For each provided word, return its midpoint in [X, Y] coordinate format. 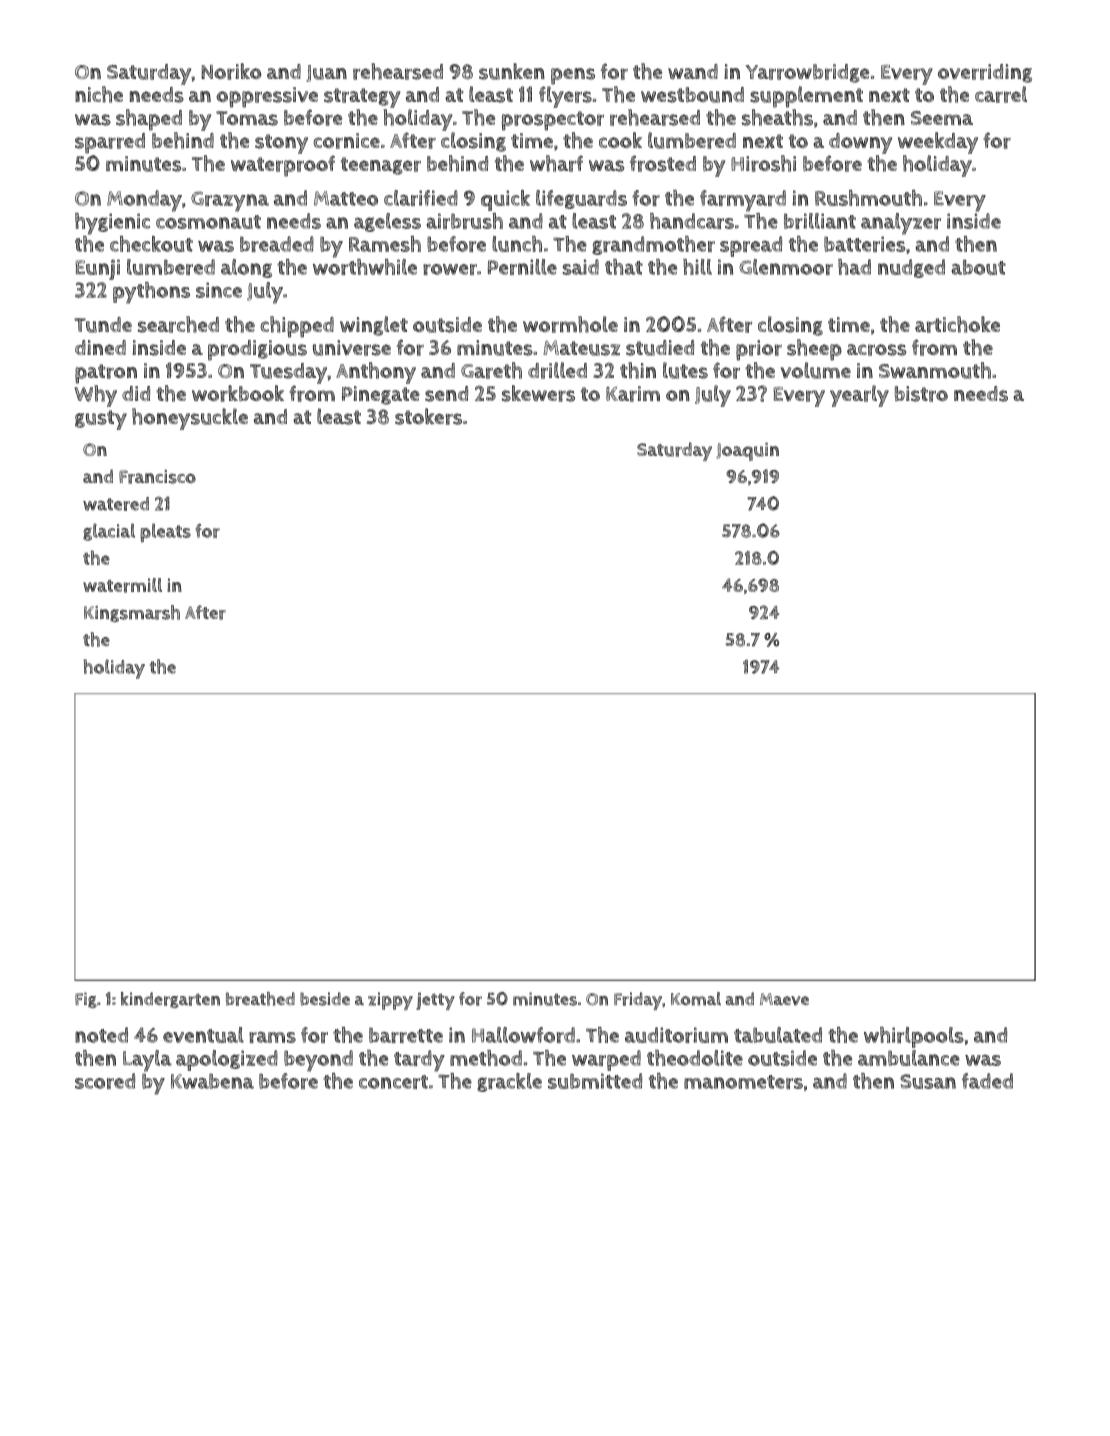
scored [105, 1081]
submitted [595, 1081]
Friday [638, 1001]
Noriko [231, 71]
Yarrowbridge [807, 73]
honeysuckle [190, 419]
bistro [921, 394]
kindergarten [170, 1000]
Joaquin [747, 451]
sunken [512, 71]
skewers [538, 393]
